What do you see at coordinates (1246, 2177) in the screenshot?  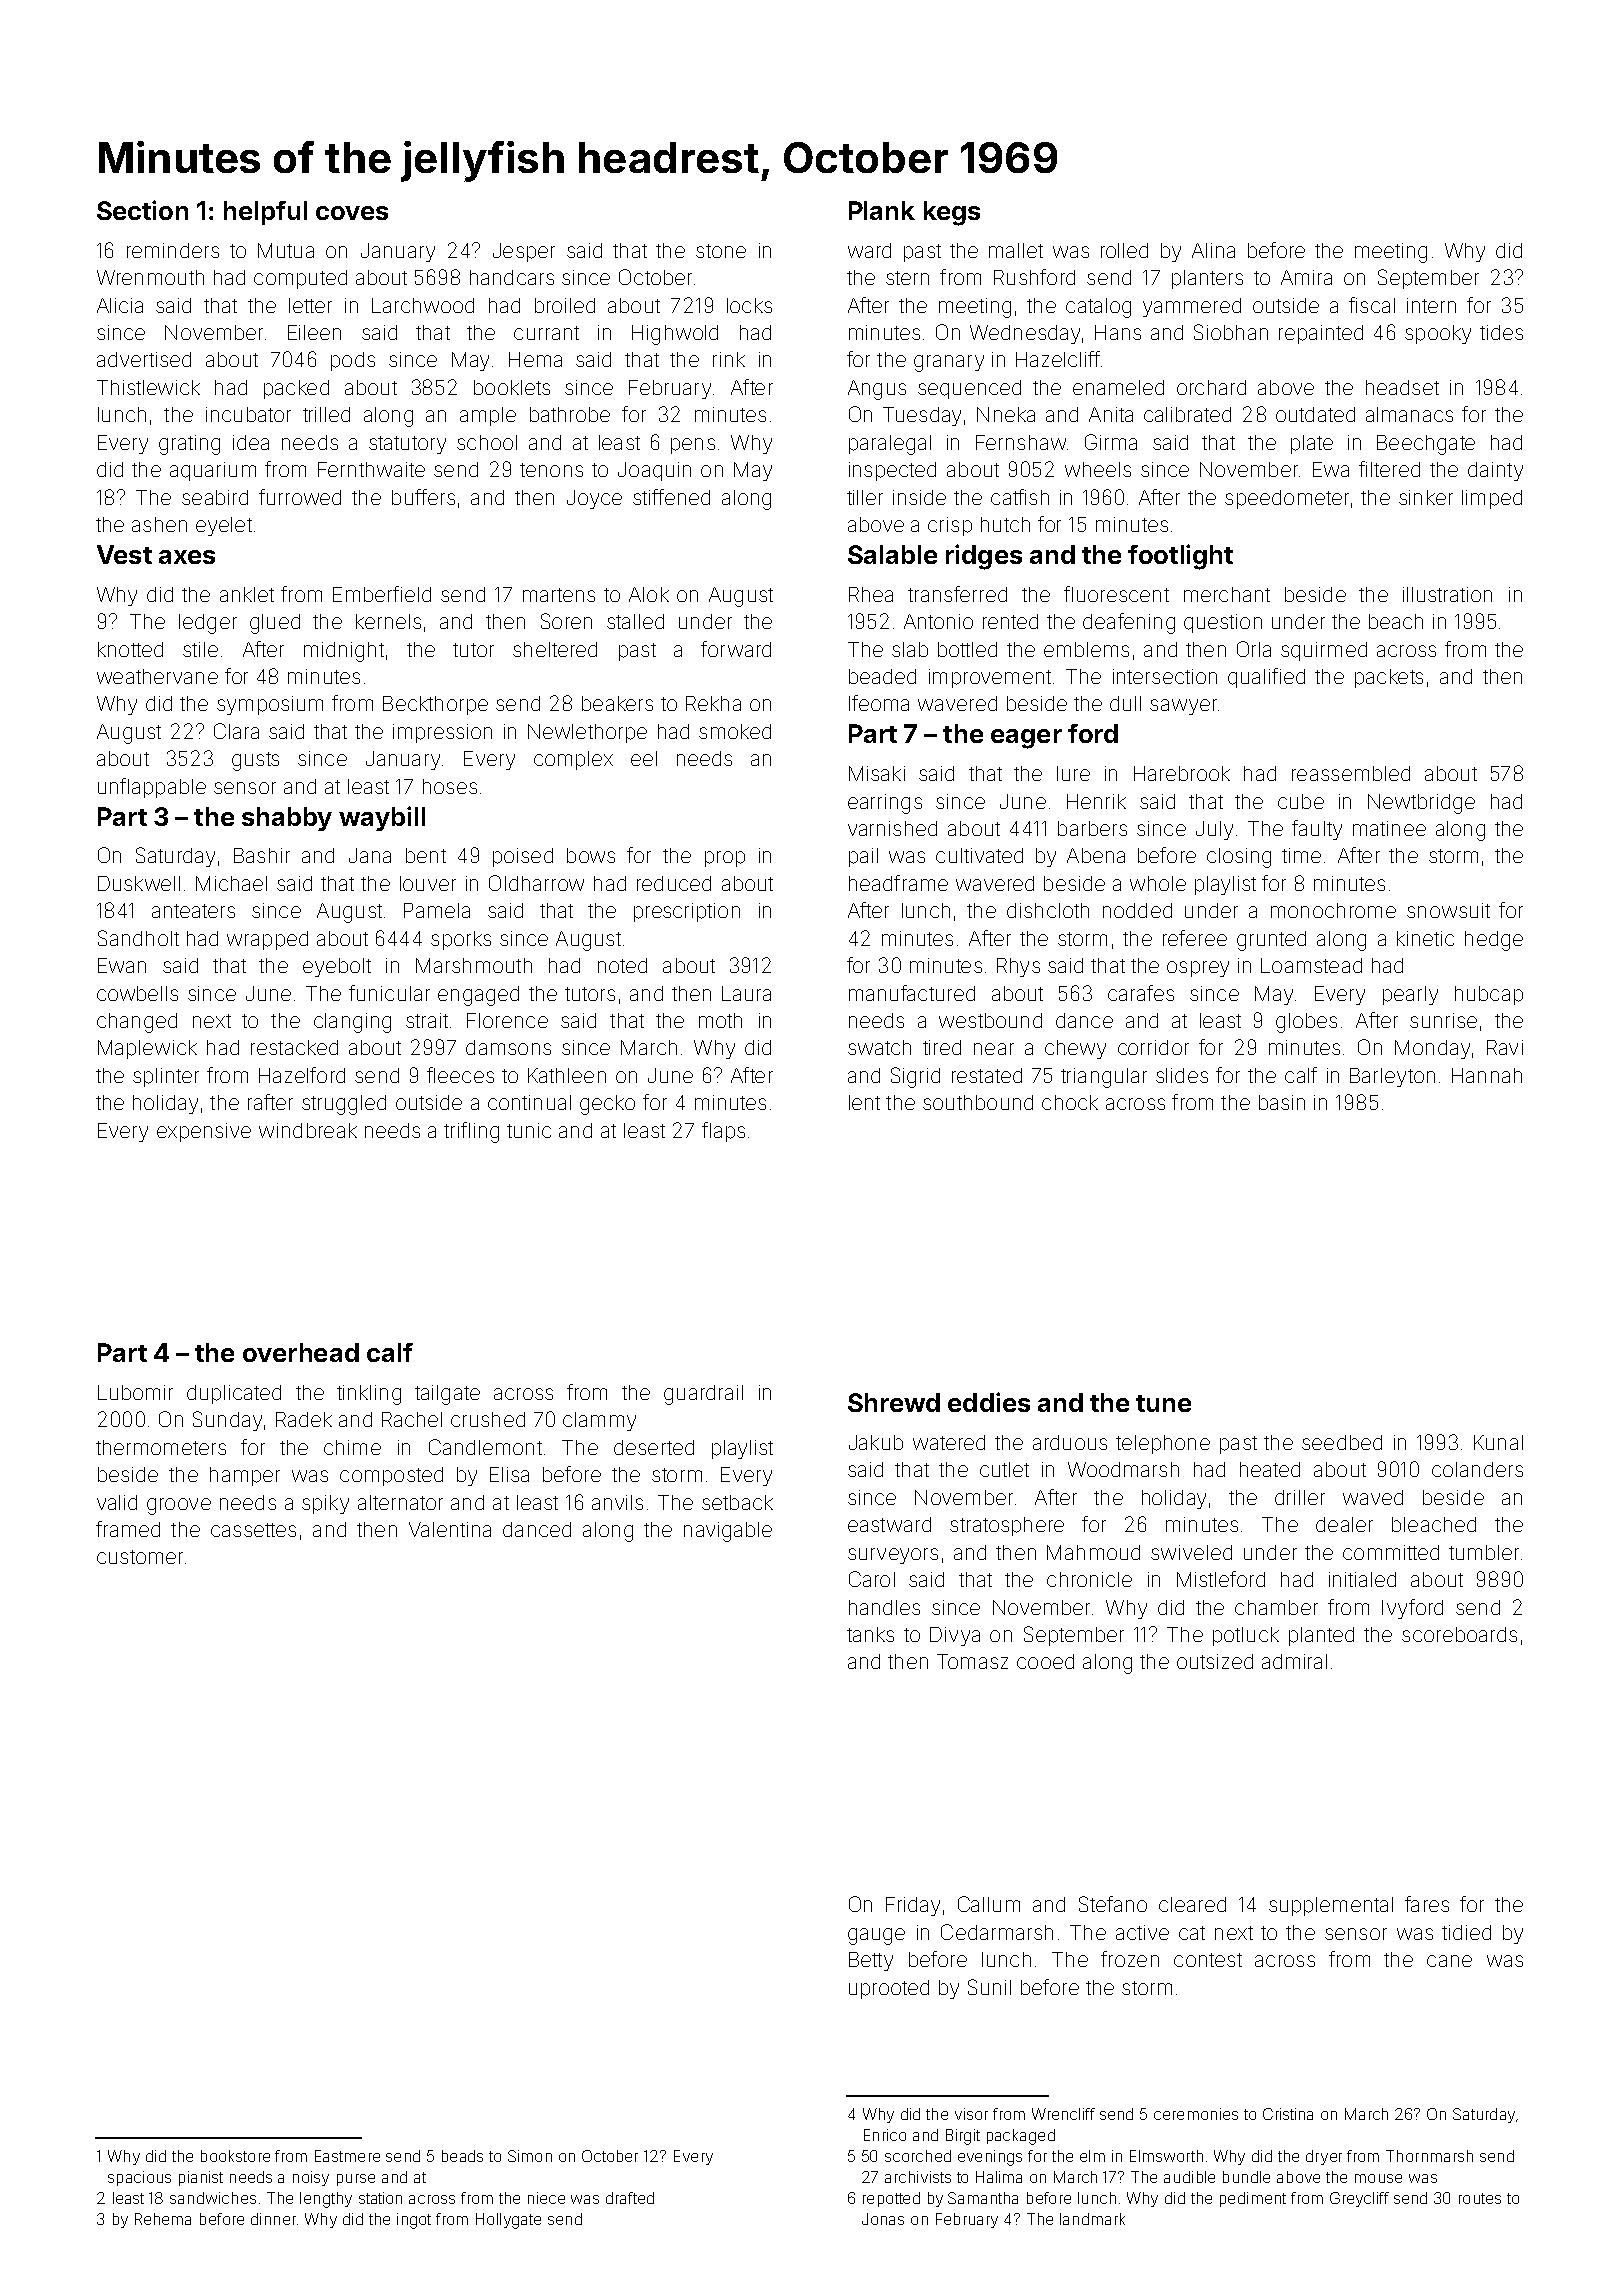 I see `bundle` at bounding box center [1246, 2177].
